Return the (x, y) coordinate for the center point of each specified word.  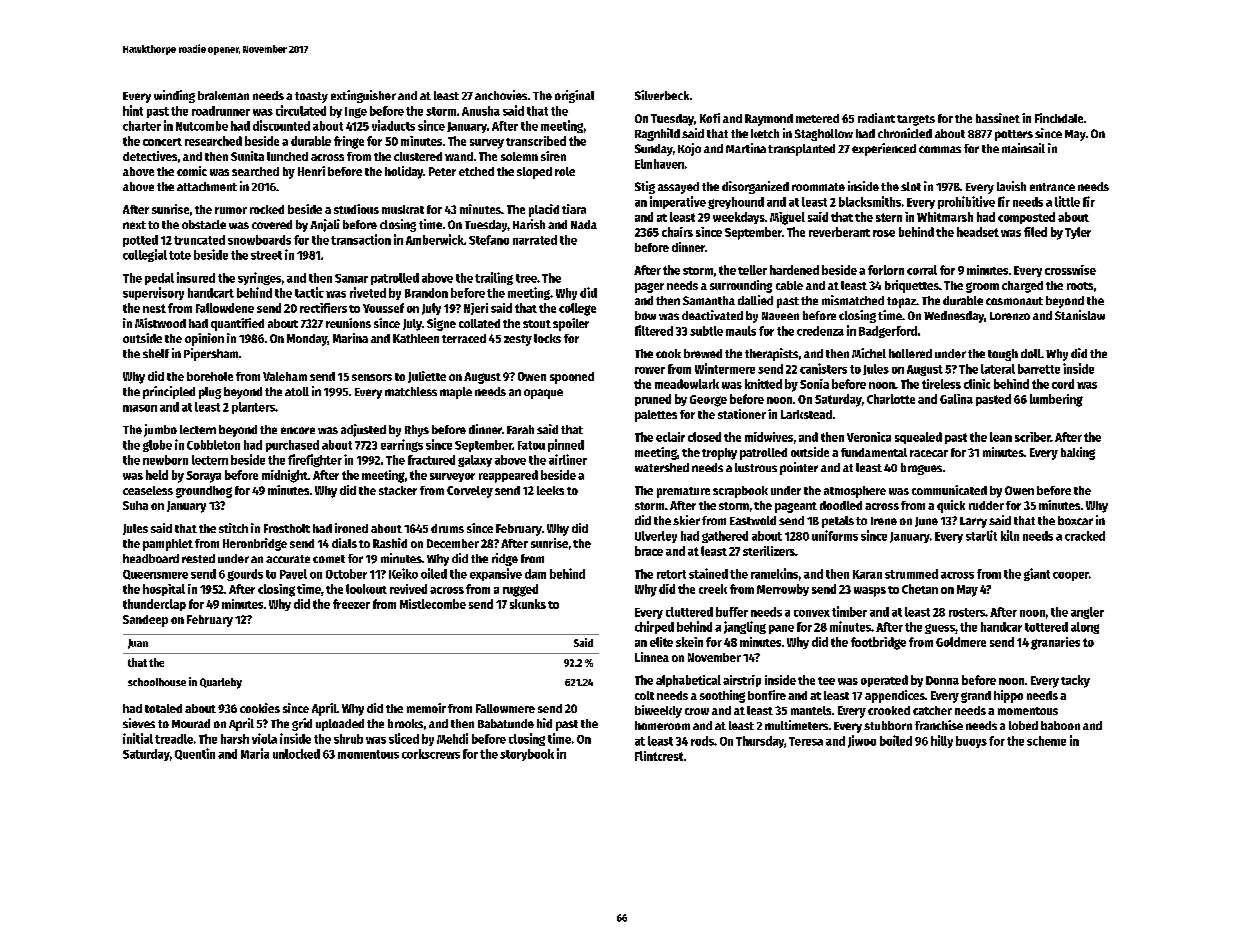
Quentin (195, 754)
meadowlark (687, 384)
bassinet (998, 118)
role (565, 171)
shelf (156, 353)
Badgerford (888, 332)
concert (162, 142)
